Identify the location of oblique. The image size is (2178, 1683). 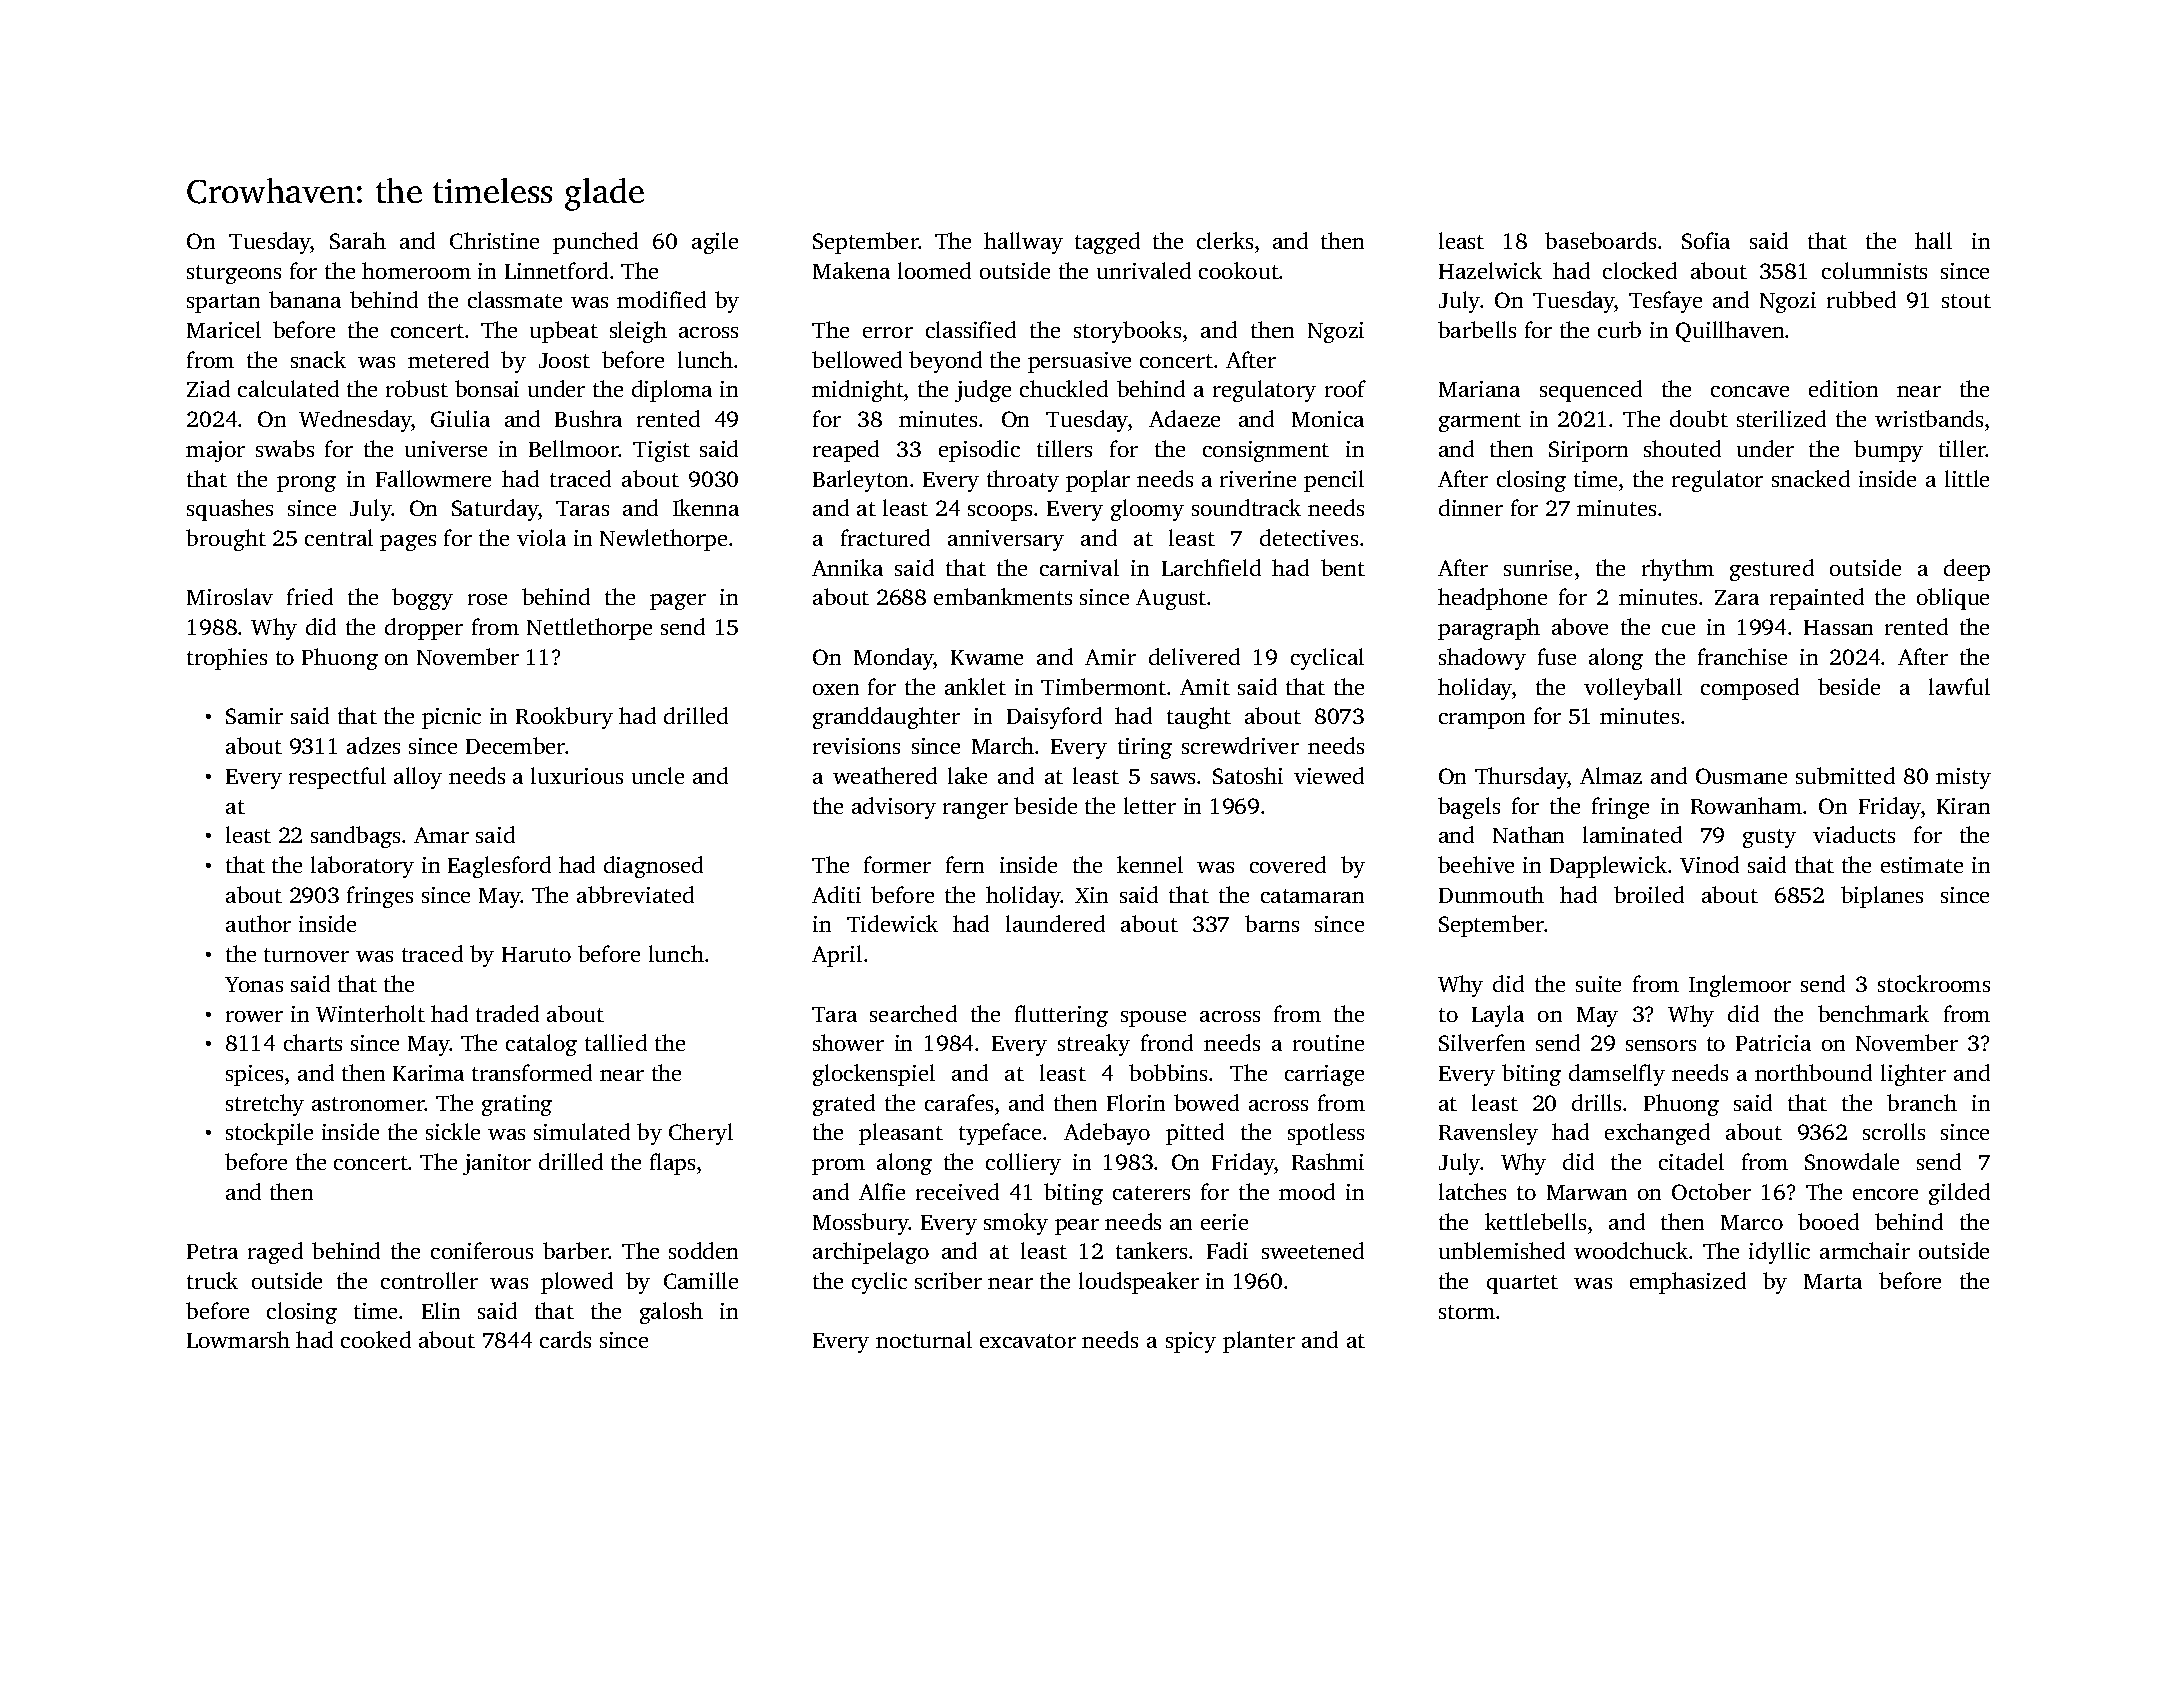
(1953, 599).
